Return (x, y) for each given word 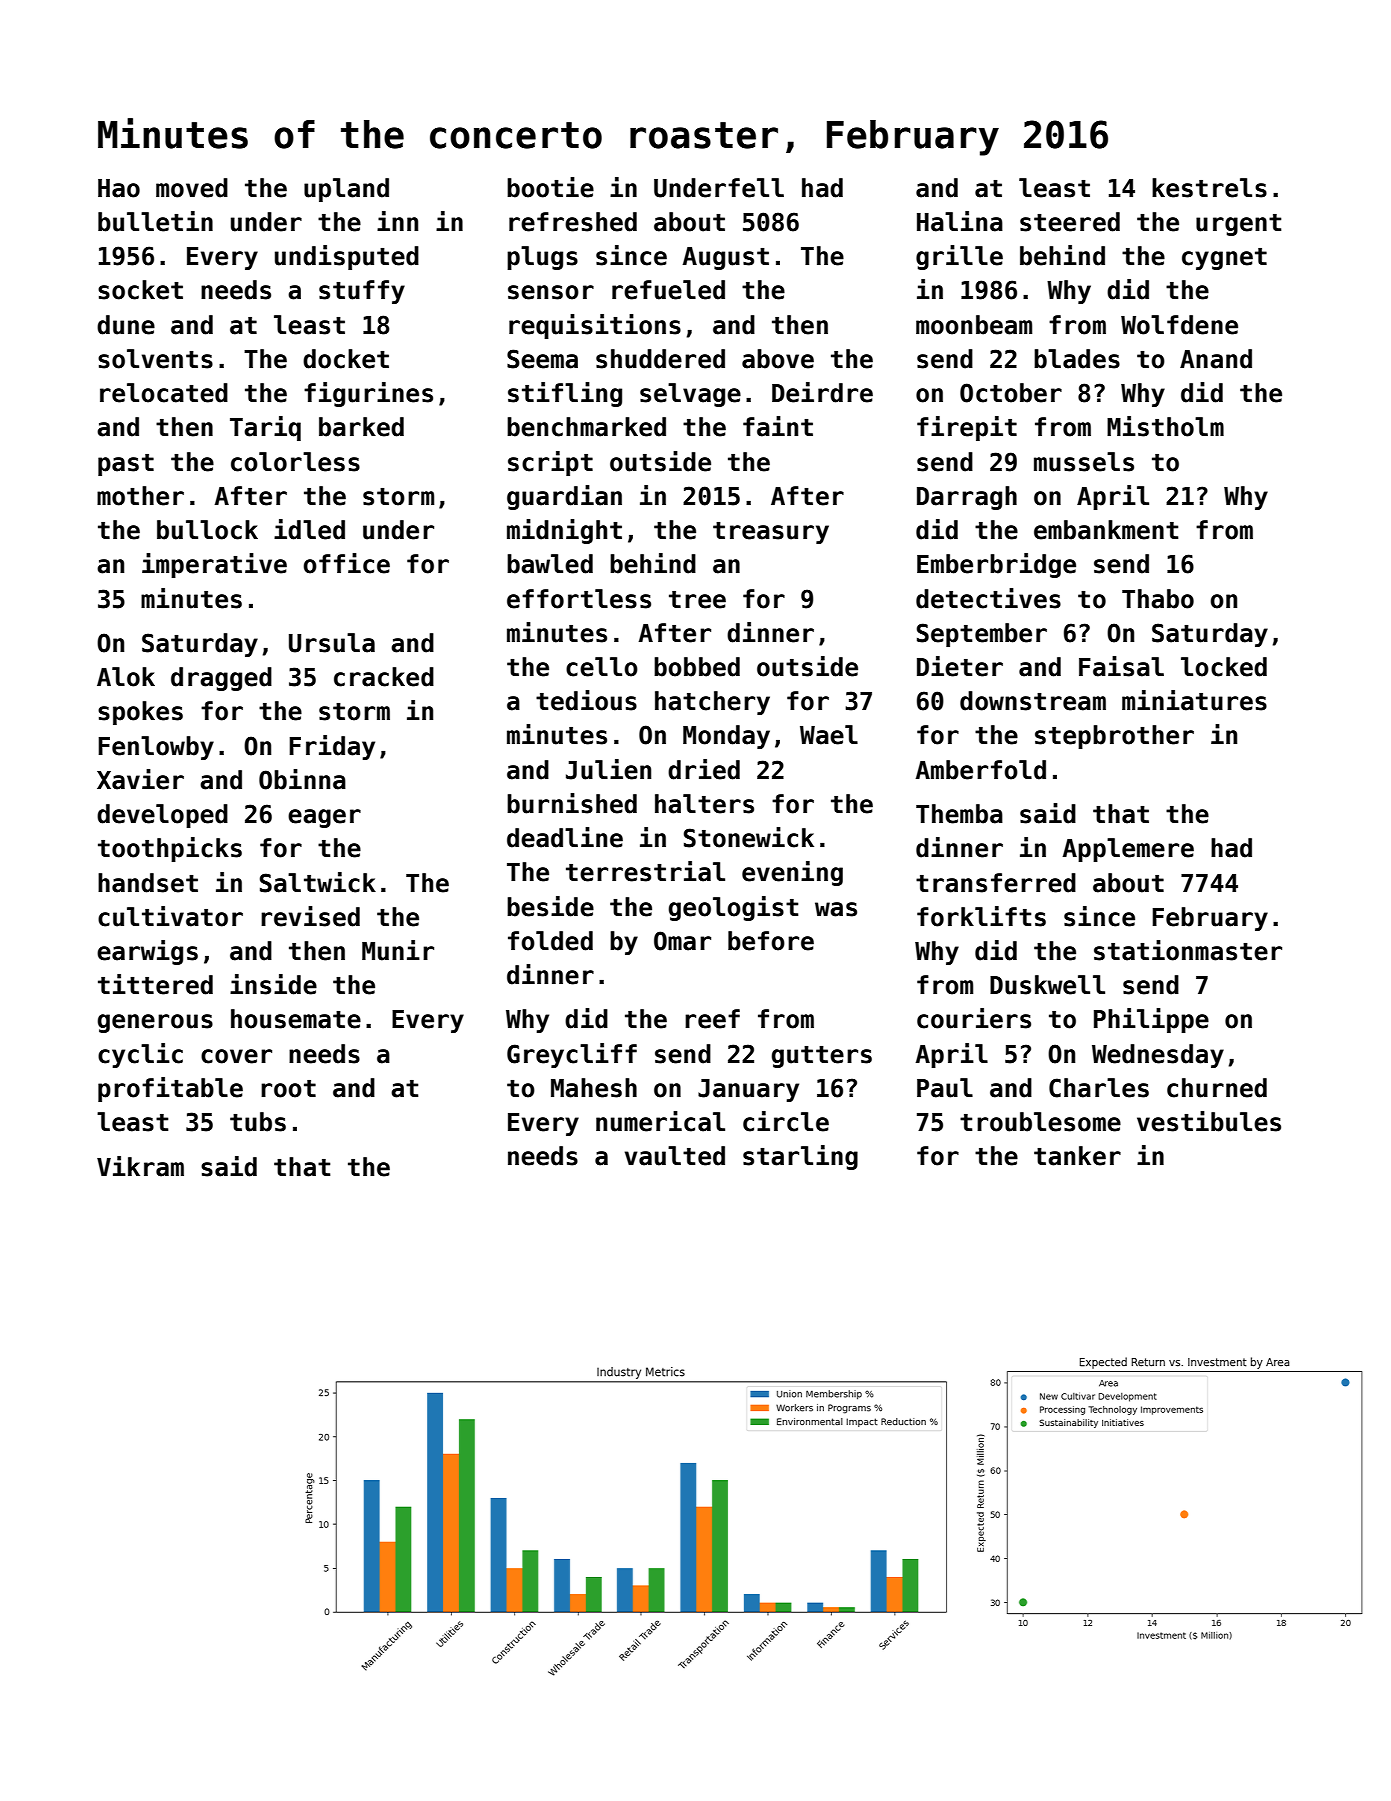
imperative (214, 565)
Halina (960, 221)
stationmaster (1188, 950)
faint (778, 426)
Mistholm (1165, 426)
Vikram (140, 1166)
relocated (164, 393)
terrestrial (645, 871)
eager (324, 818)
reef (712, 1019)
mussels (1084, 462)
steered (1070, 222)
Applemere (1128, 850)
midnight (564, 531)
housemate (296, 1019)
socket (140, 290)
